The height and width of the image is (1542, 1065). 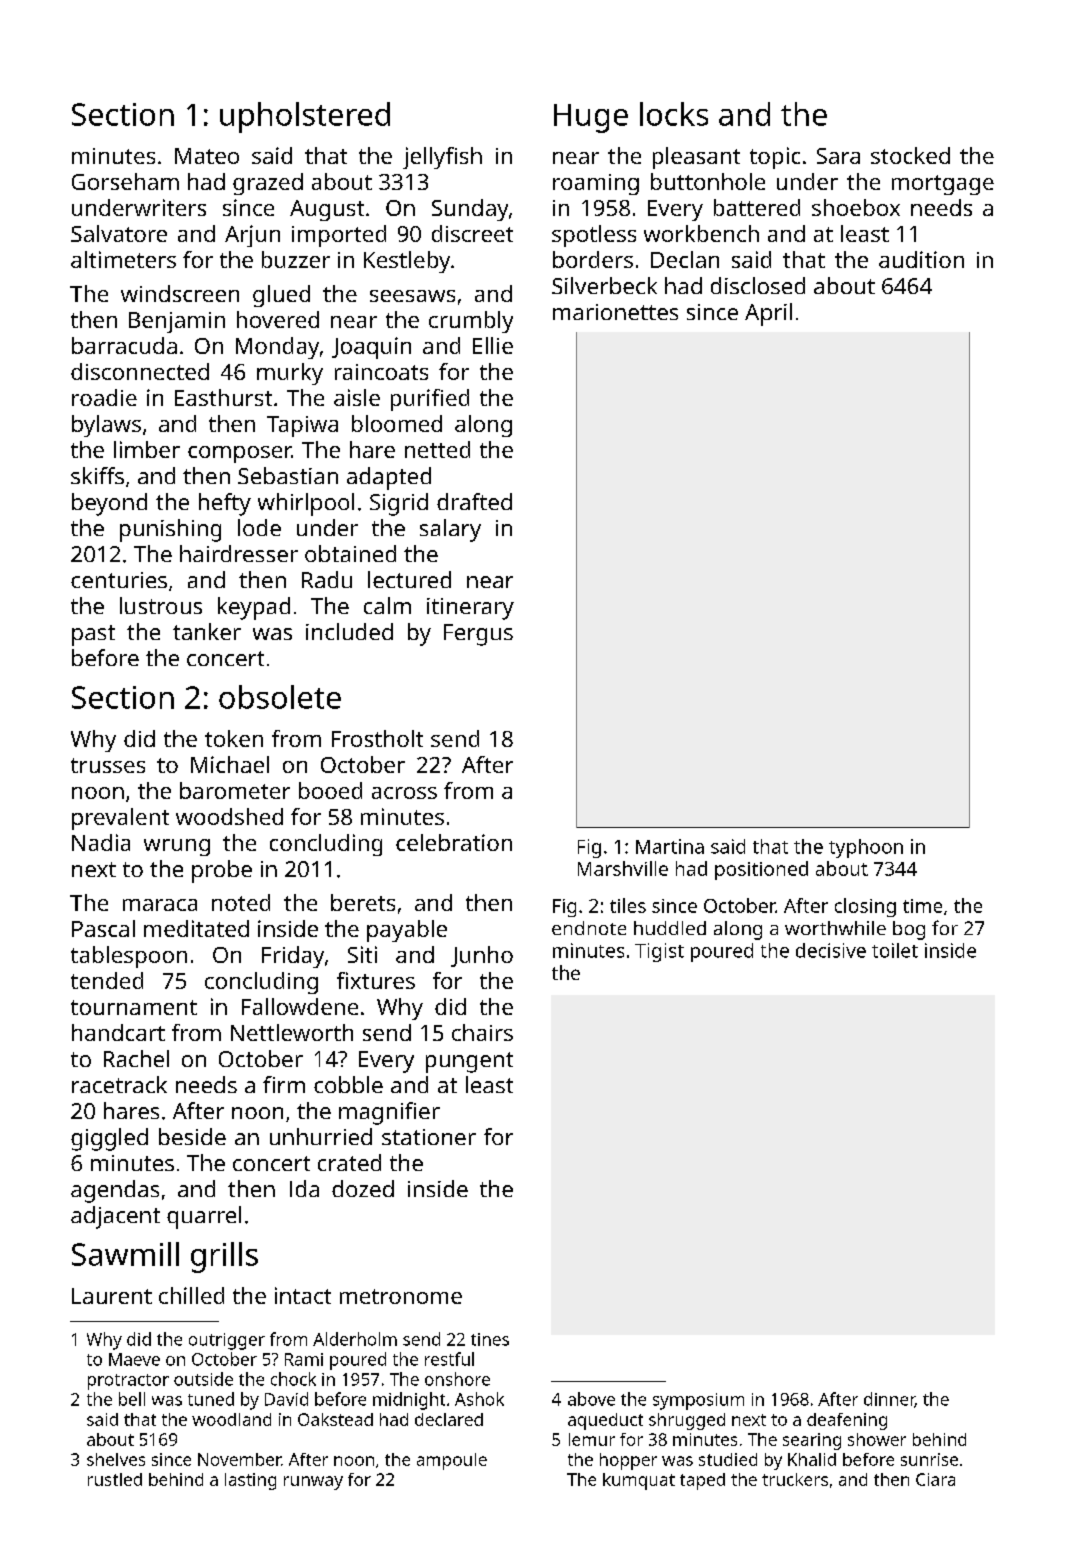 I want to click on drafted, so click(x=474, y=501).
